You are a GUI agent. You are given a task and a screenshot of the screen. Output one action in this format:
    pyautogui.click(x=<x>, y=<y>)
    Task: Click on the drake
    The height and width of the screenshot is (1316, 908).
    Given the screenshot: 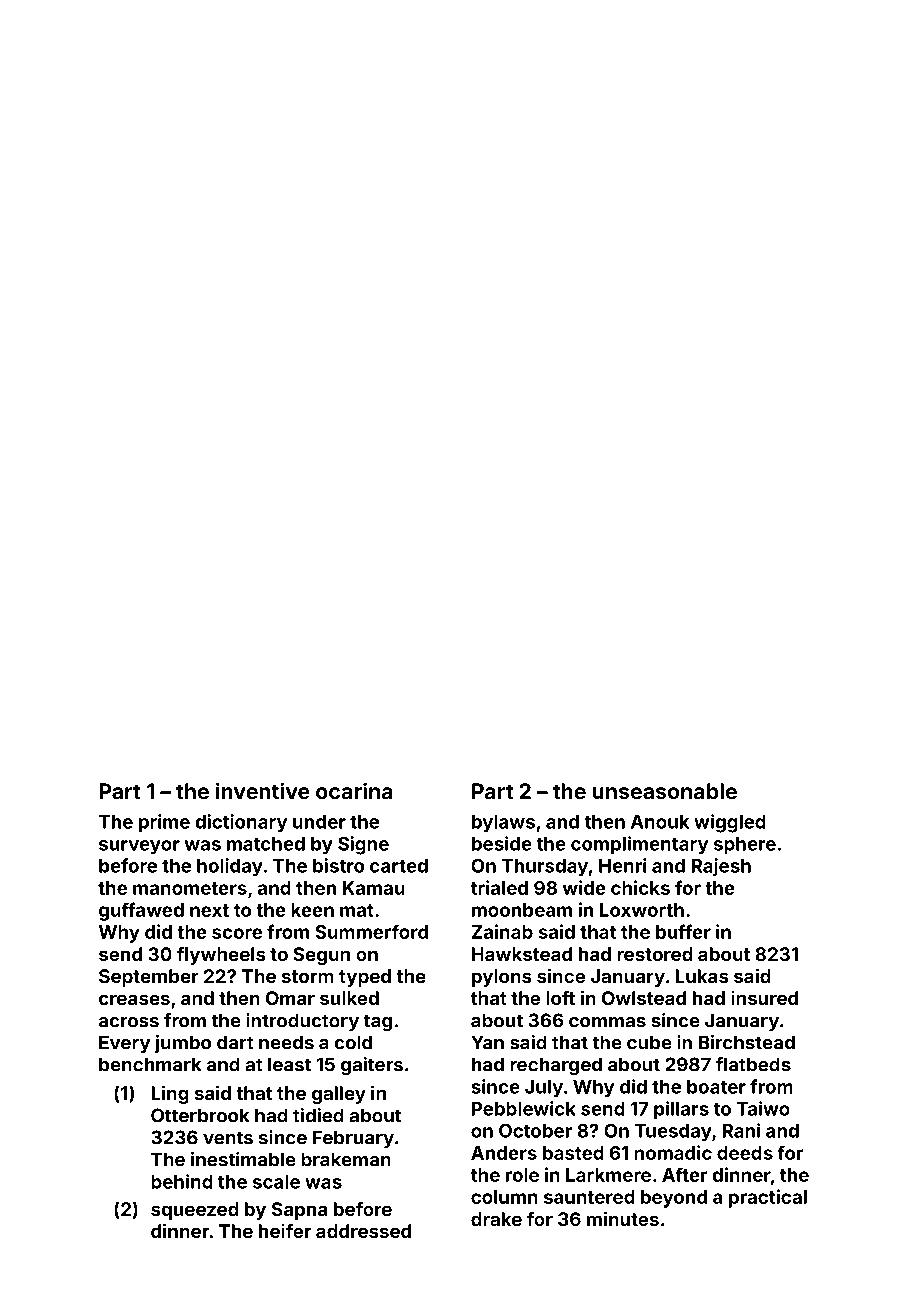 What is the action you would take?
    pyautogui.click(x=496, y=1219)
